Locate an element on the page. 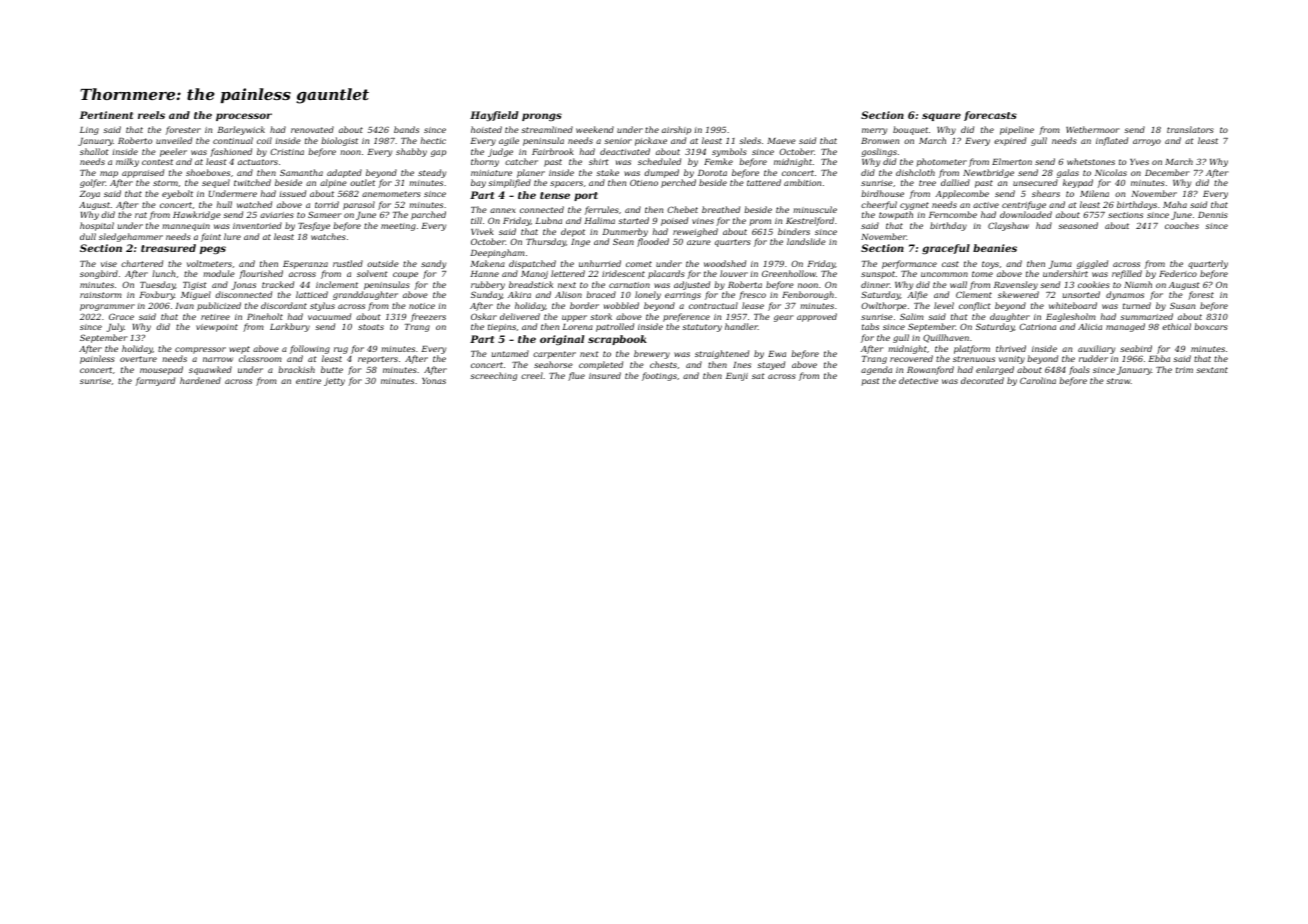 The height and width of the document is (924, 1308). woodshed is located at coordinates (725, 263).
